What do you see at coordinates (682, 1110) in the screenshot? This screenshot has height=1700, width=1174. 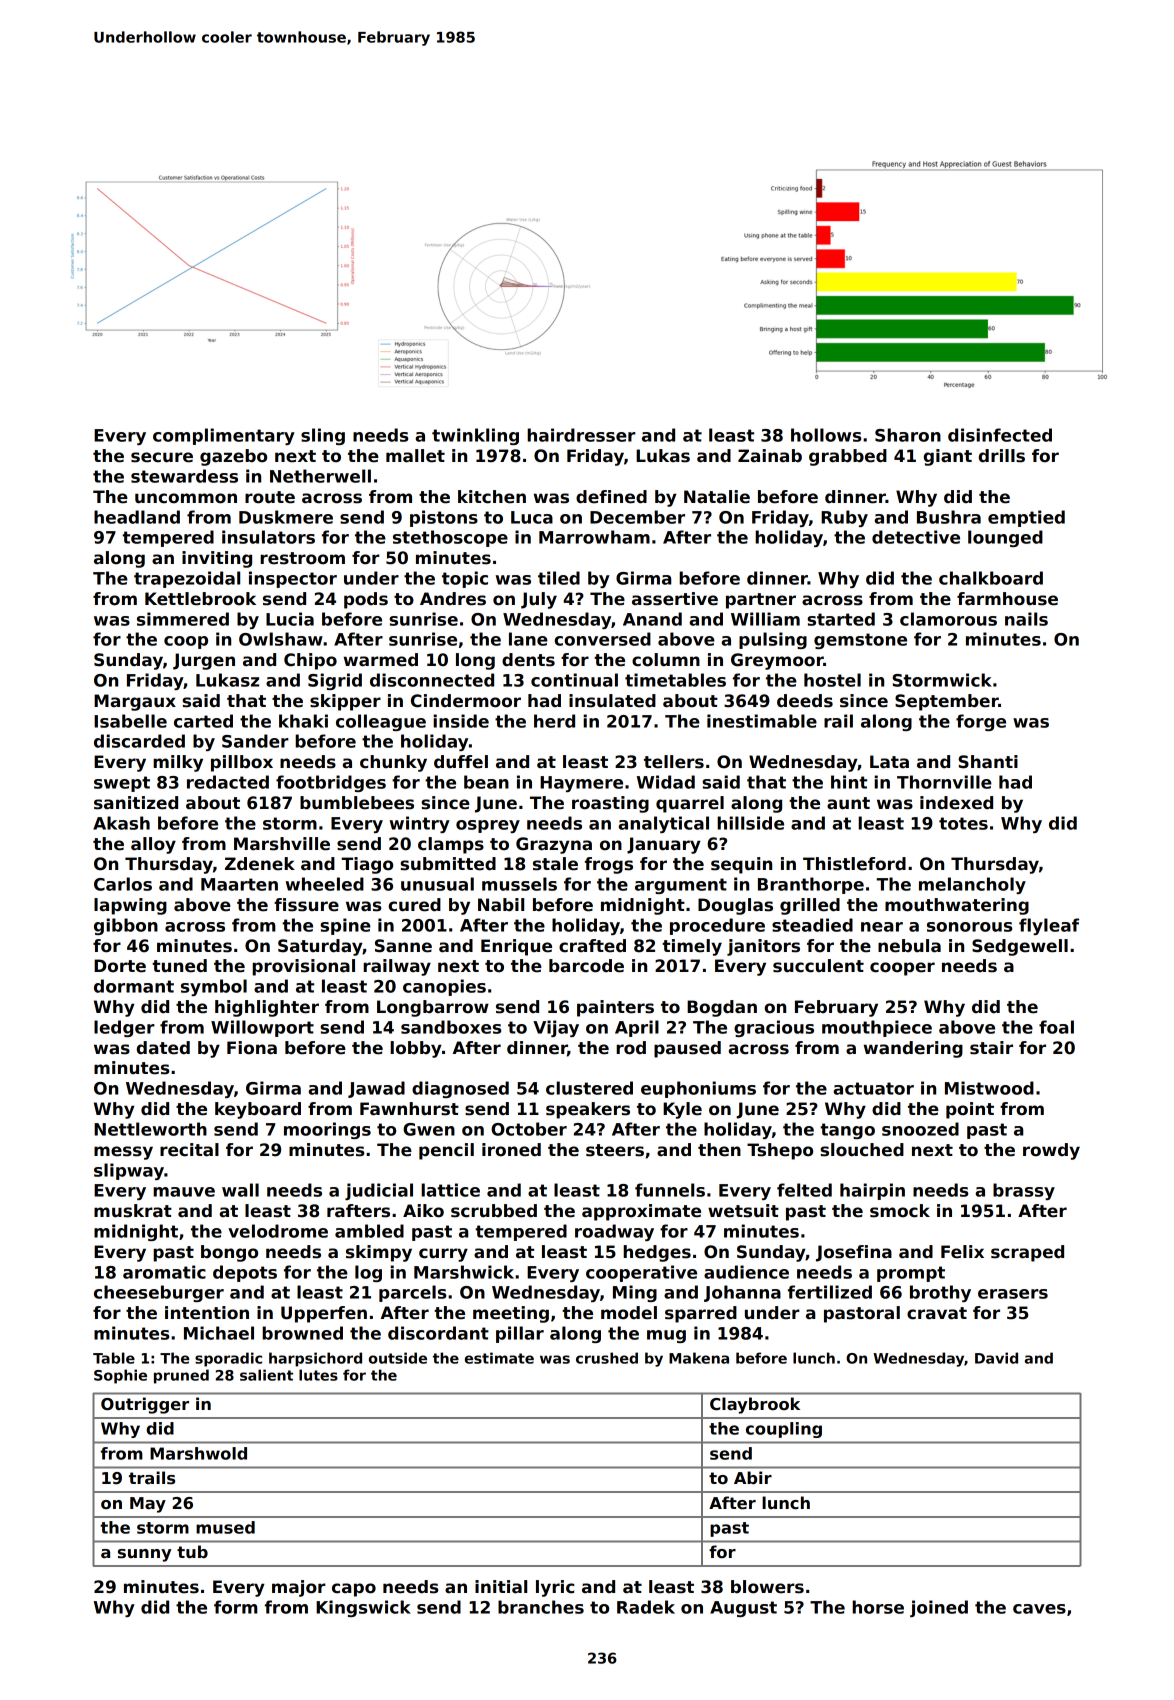 I see `Kyle` at bounding box center [682, 1110].
